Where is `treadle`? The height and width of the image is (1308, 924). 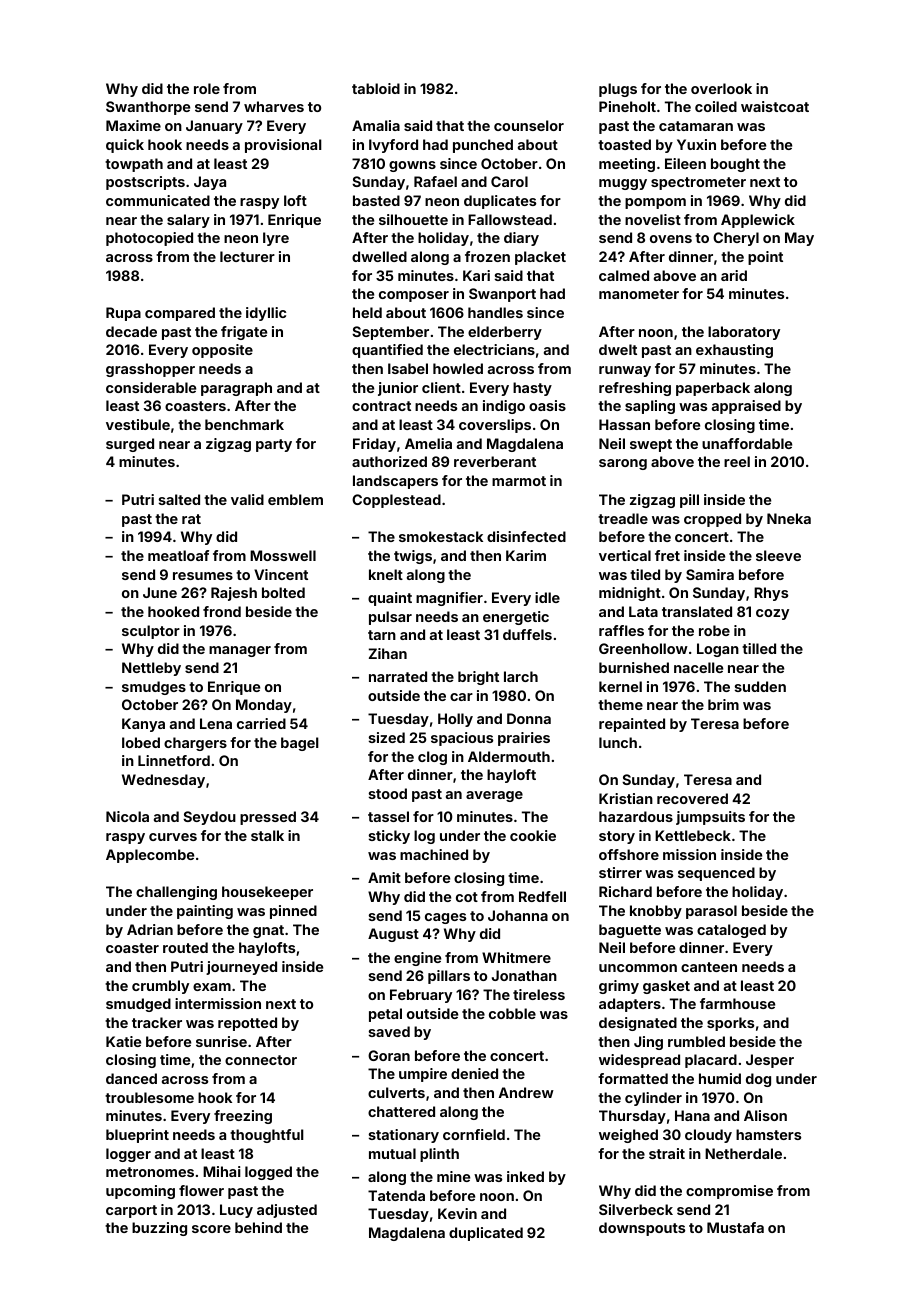 treadle is located at coordinates (623, 518).
